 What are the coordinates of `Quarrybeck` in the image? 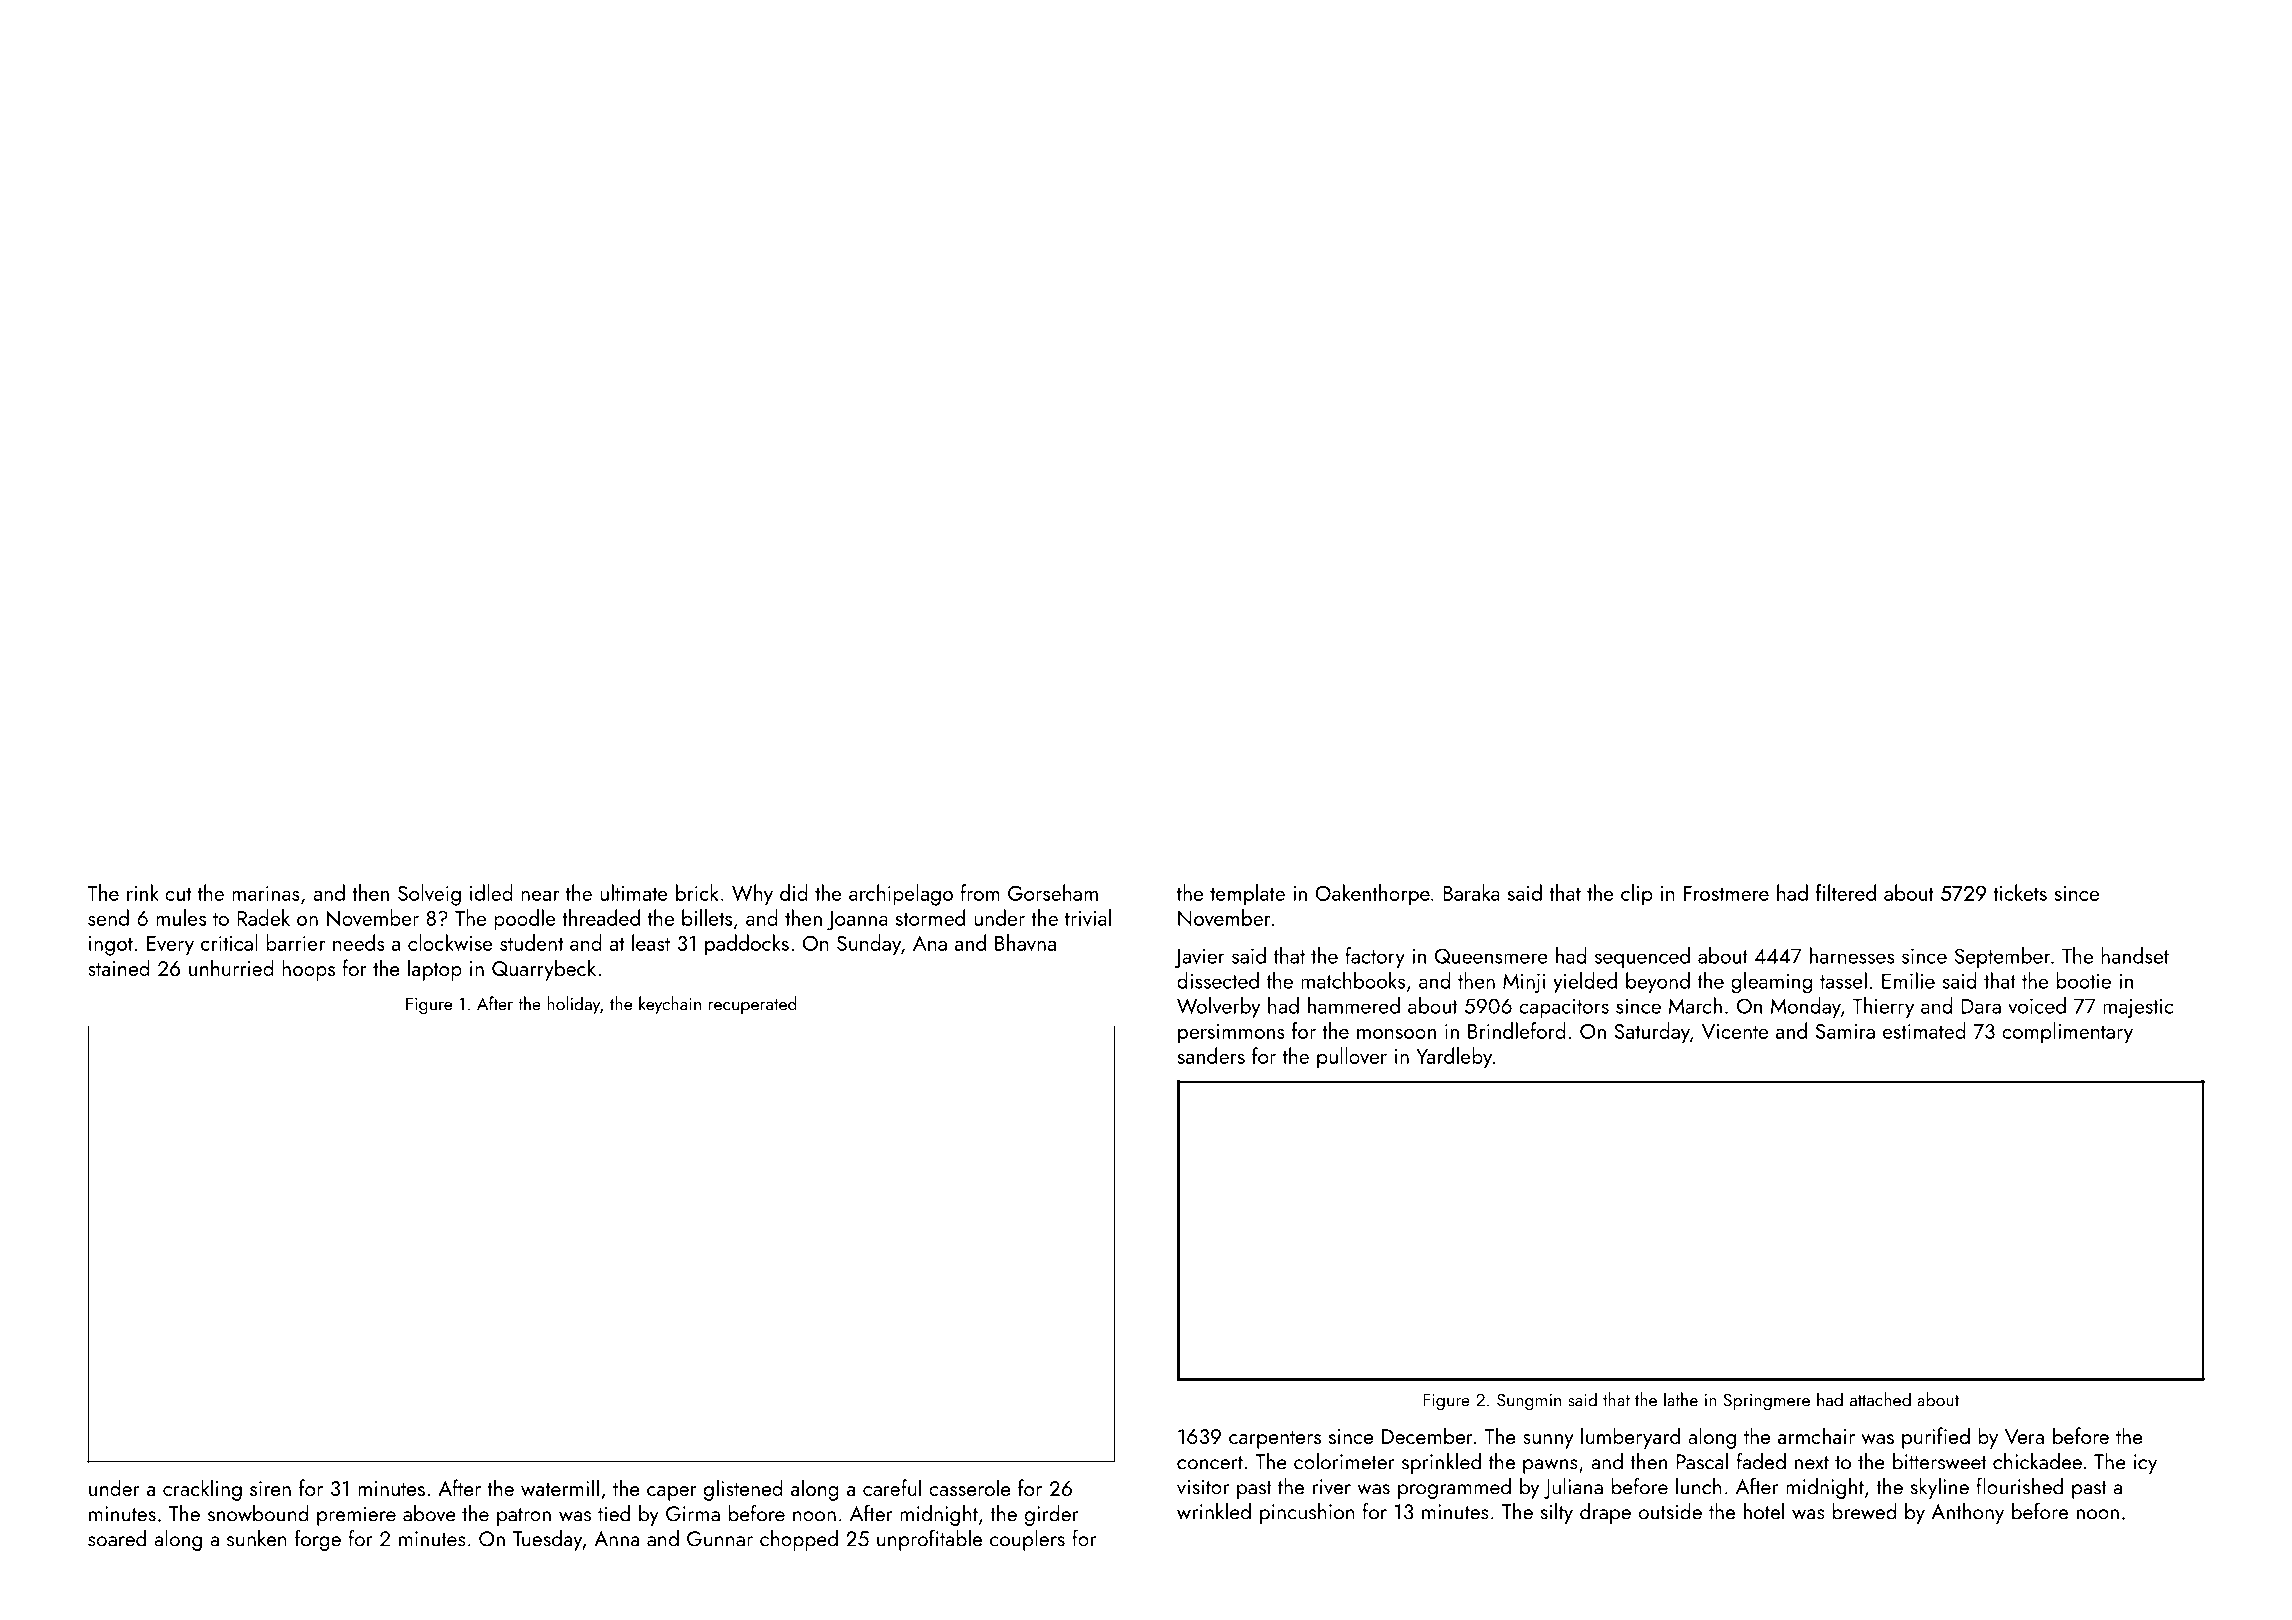 It's located at (544, 970).
